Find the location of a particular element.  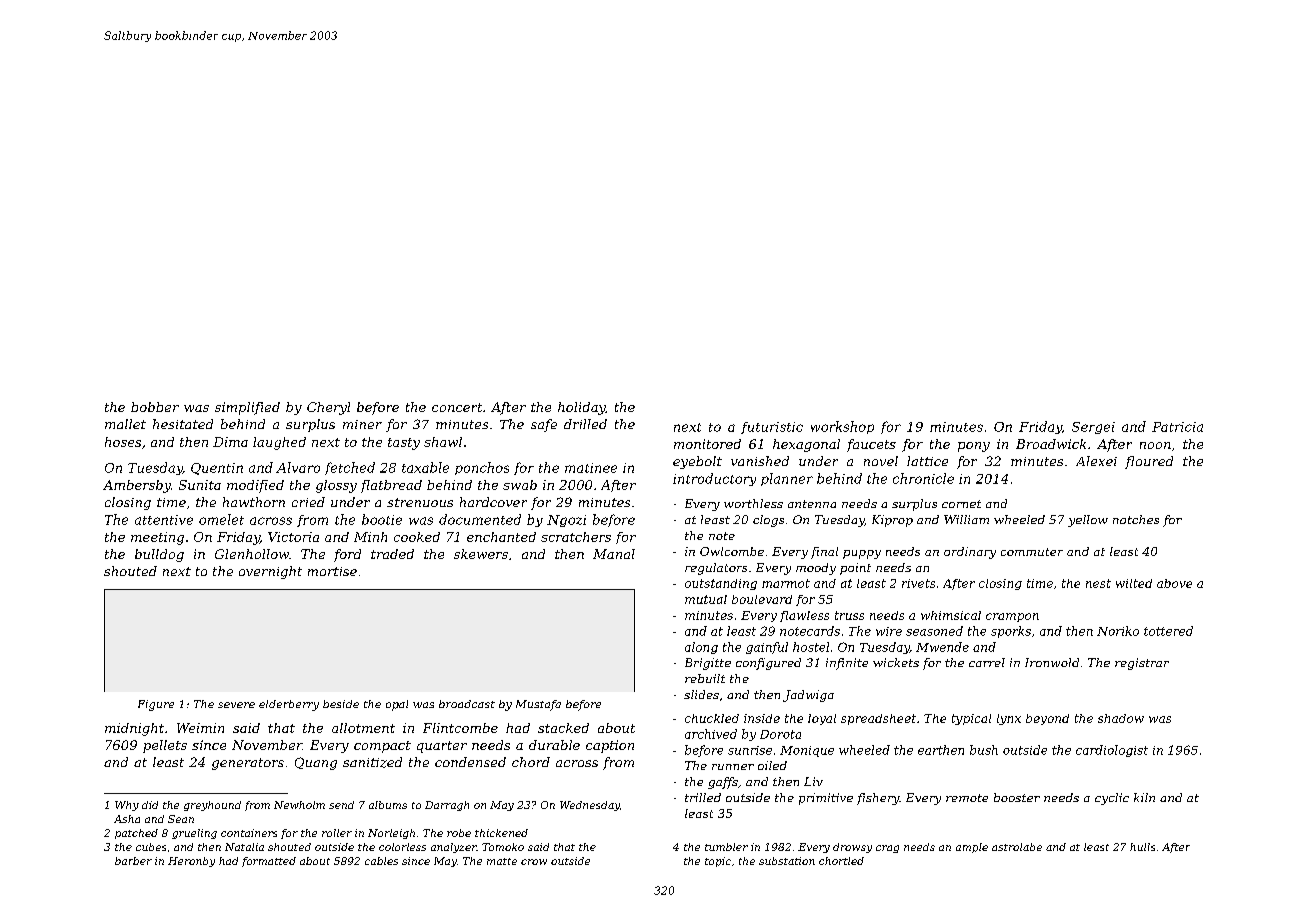

severe is located at coordinates (236, 705).
